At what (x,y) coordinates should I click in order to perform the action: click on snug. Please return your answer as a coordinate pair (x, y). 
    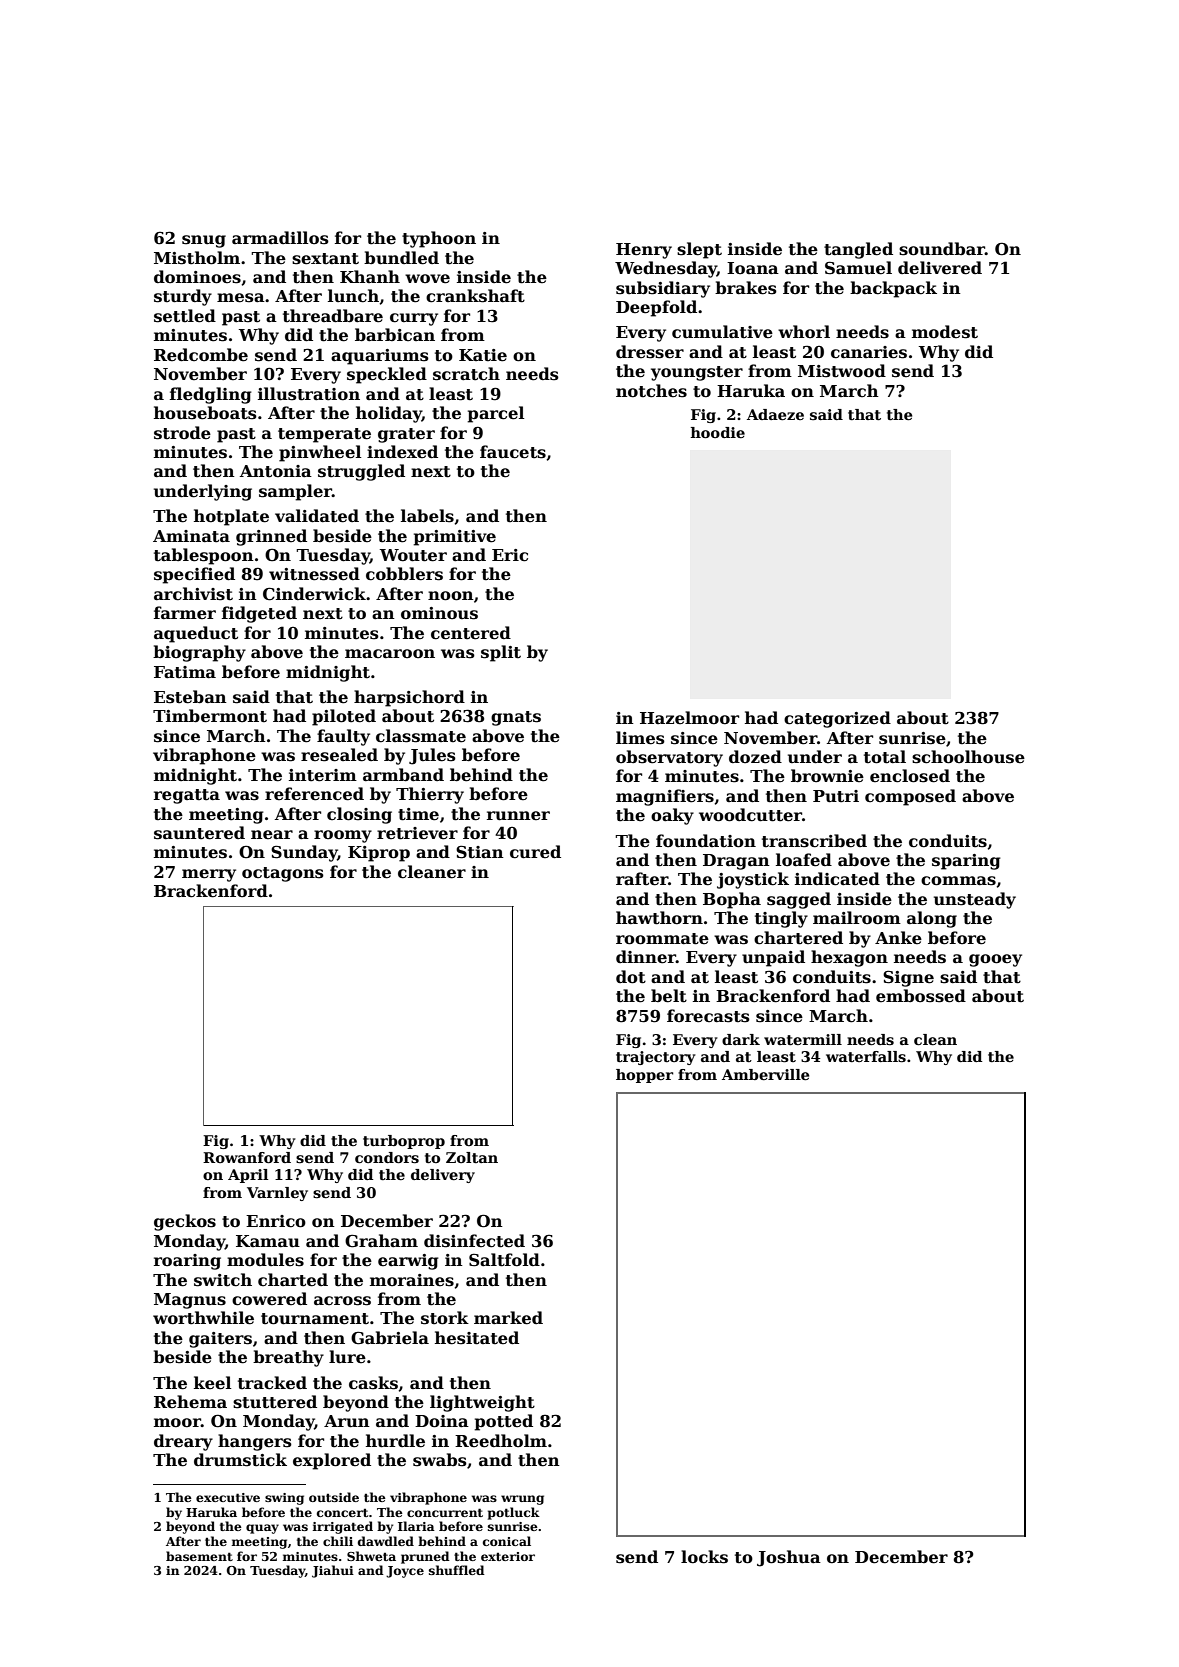
    Looking at the image, I should click on (204, 241).
